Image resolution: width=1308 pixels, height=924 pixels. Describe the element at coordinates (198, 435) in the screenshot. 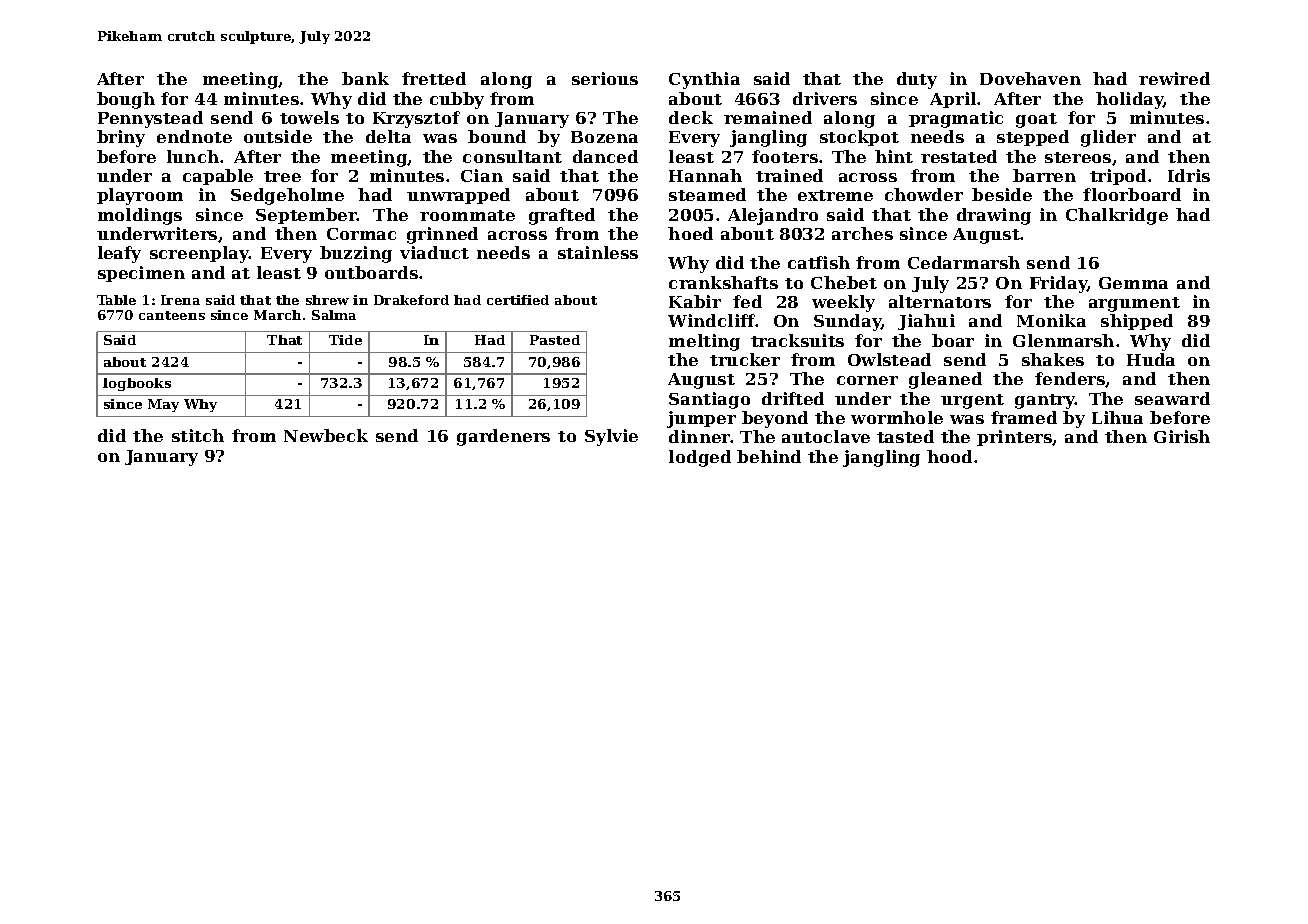

I see `stitch` at that location.
